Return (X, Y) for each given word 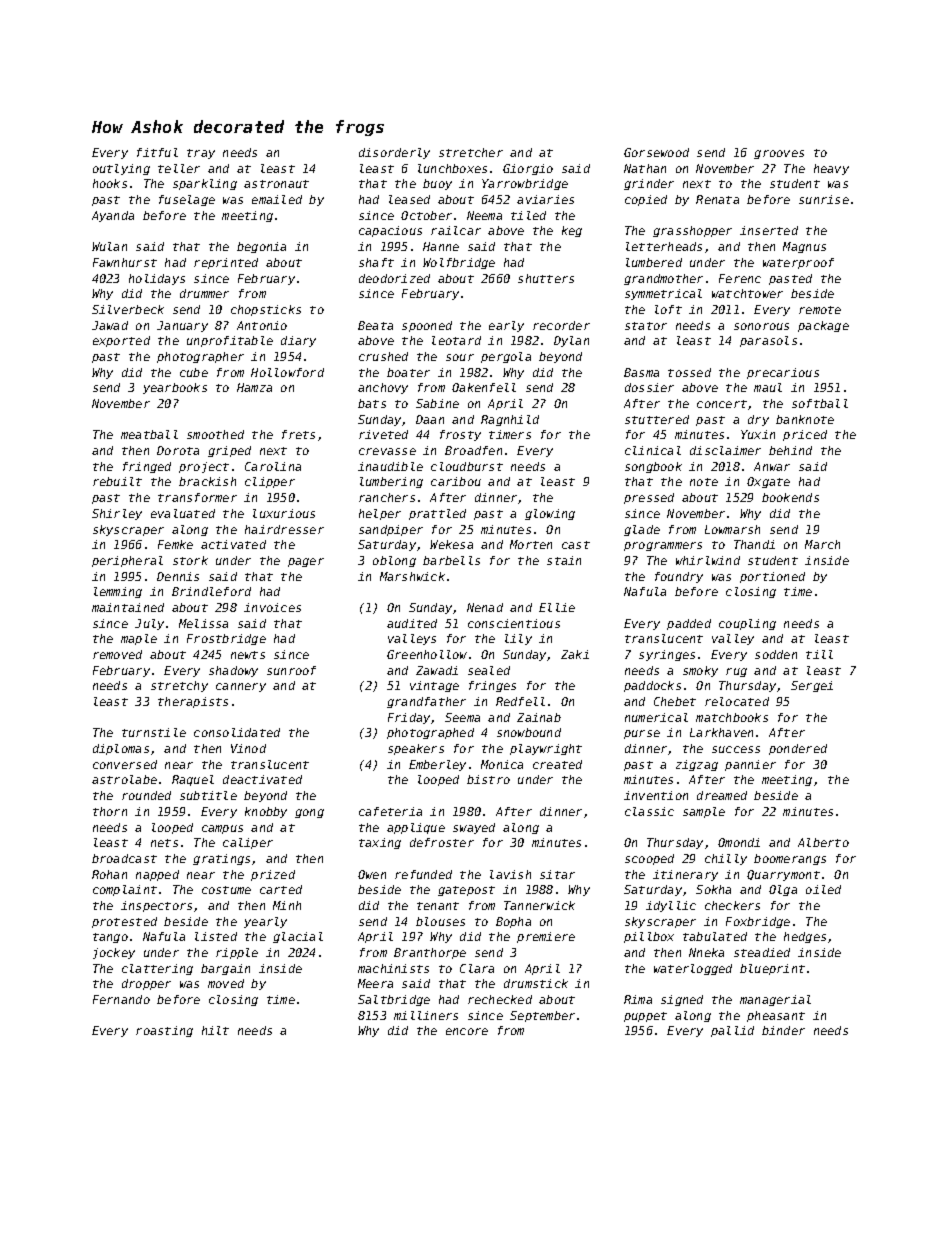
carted (281, 889)
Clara (477, 968)
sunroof (291, 670)
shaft (376, 262)
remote (820, 310)
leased (409, 199)
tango (110, 938)
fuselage (187, 200)
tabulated (715, 936)
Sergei (812, 686)
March (822, 544)
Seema (462, 717)
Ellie (557, 607)
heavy (831, 169)
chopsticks (266, 310)
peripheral (127, 561)
